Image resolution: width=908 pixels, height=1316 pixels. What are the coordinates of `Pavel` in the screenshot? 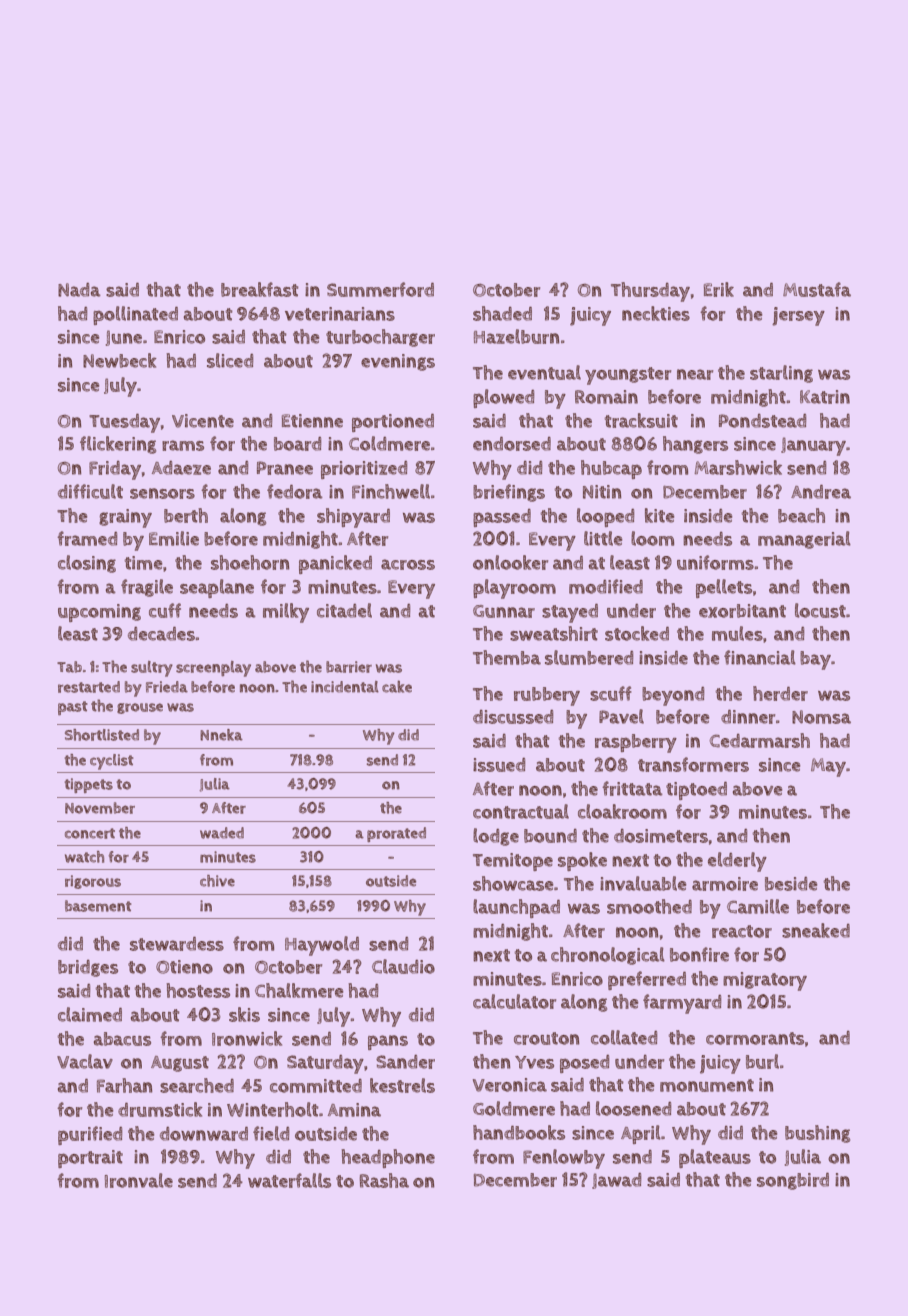 It's located at (621, 716).
